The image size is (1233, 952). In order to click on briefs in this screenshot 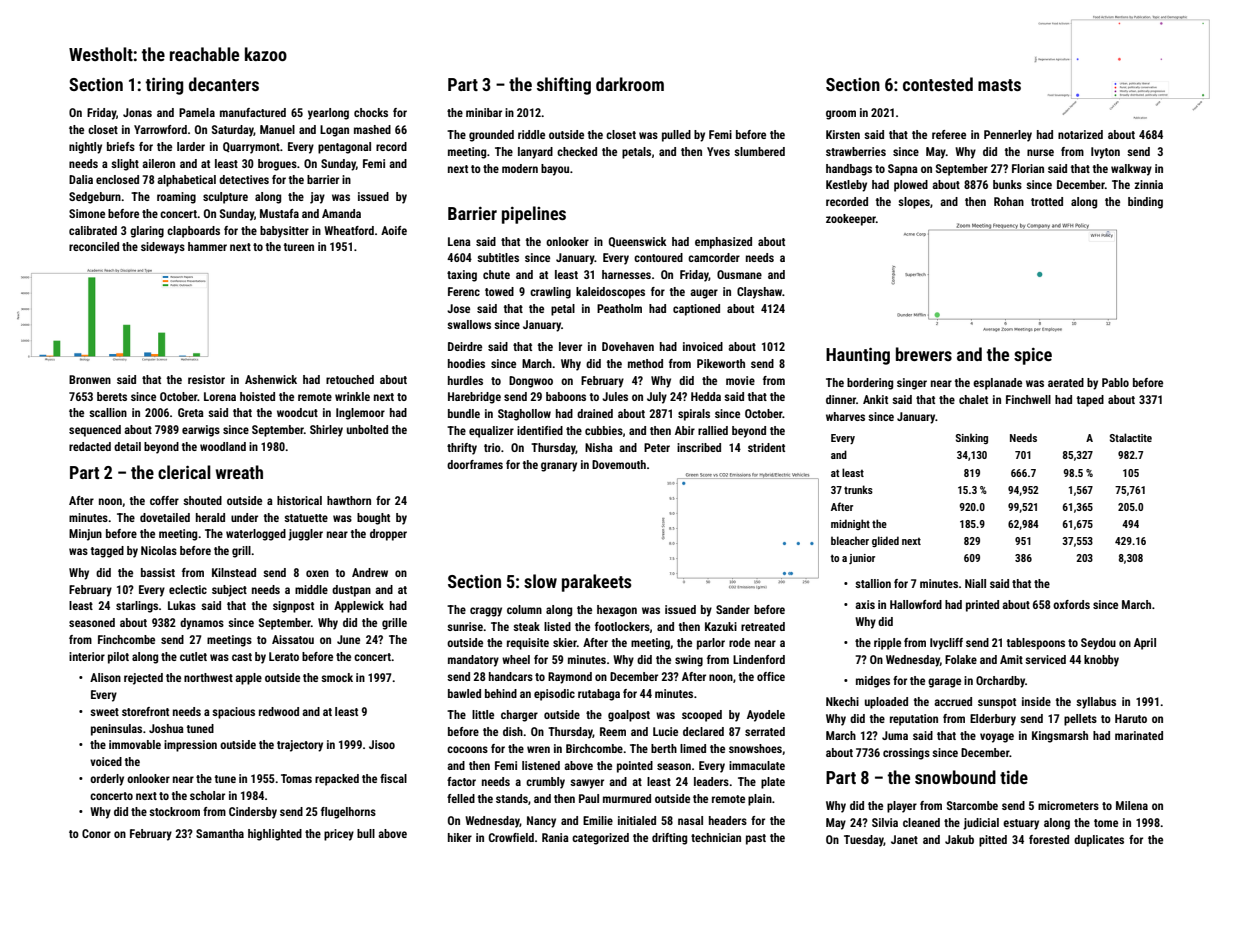, I will do `click(121, 146)`.
